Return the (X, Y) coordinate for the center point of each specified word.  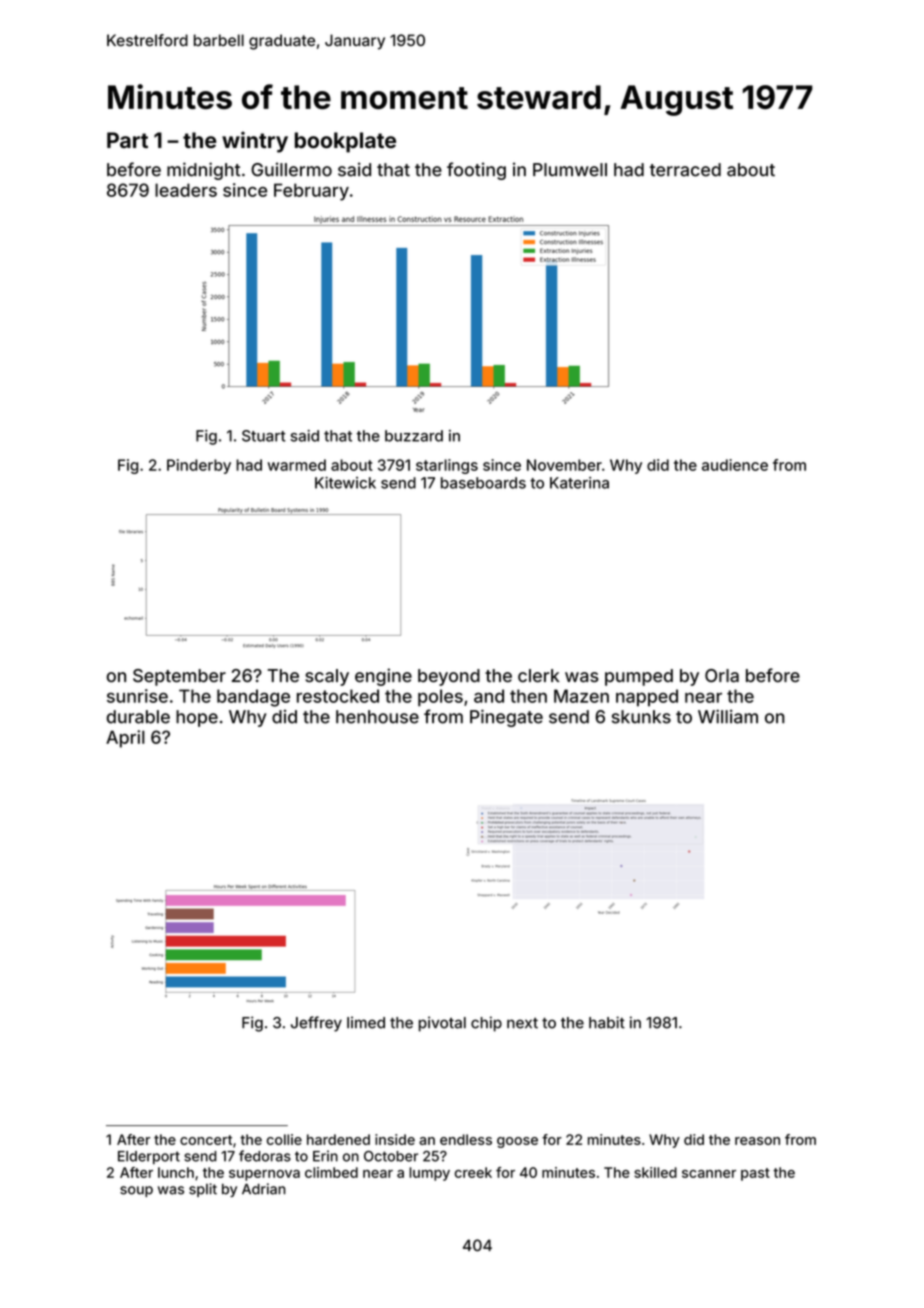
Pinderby (199, 466)
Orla (722, 676)
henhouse (377, 717)
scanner (709, 1174)
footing (476, 171)
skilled (655, 1172)
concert (206, 1140)
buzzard (414, 436)
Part (127, 140)
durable (138, 717)
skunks (641, 717)
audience (735, 465)
